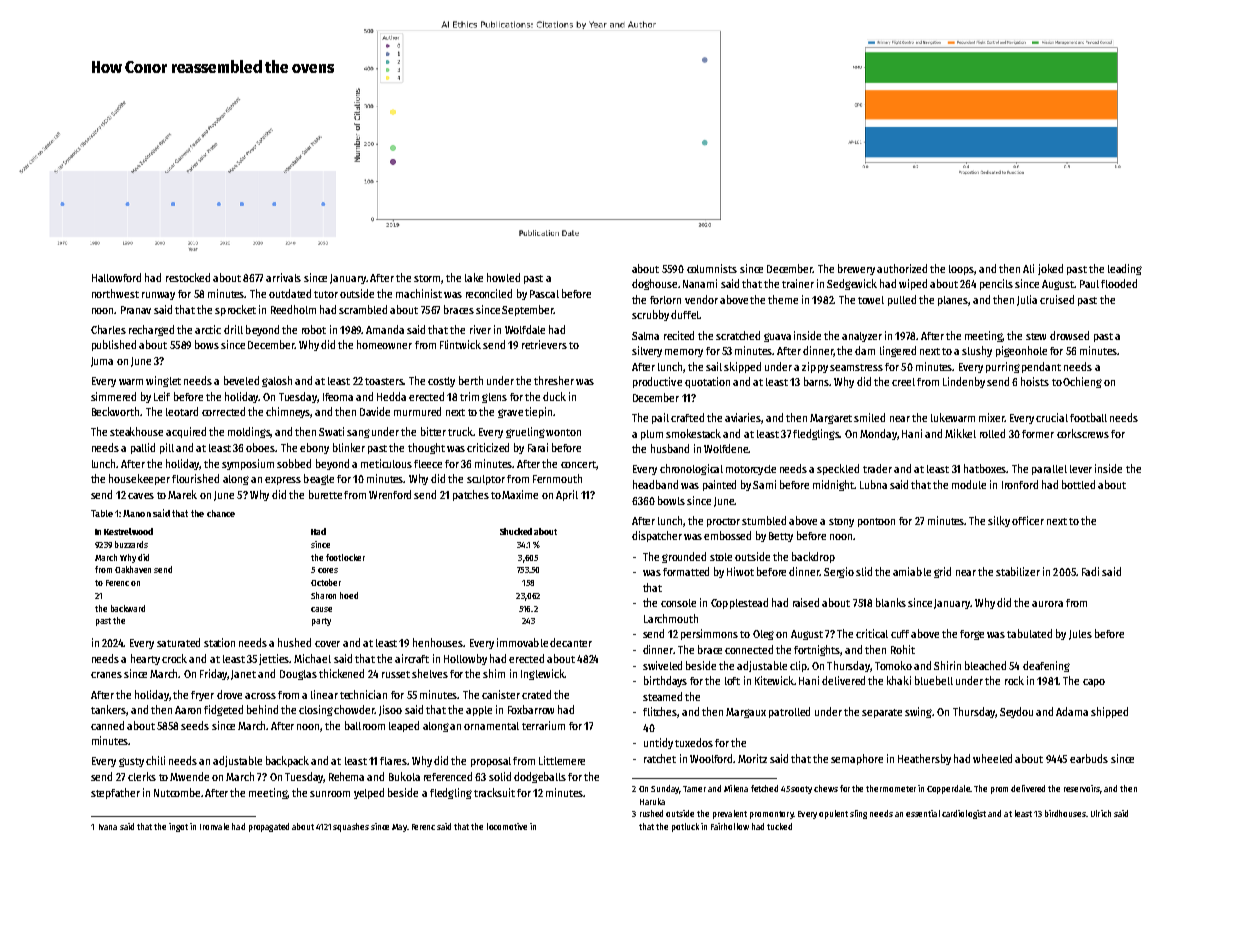 Image resolution: width=1233 pixels, height=952 pixels. What do you see at coordinates (655, 484) in the screenshot?
I see `headband` at bounding box center [655, 484].
